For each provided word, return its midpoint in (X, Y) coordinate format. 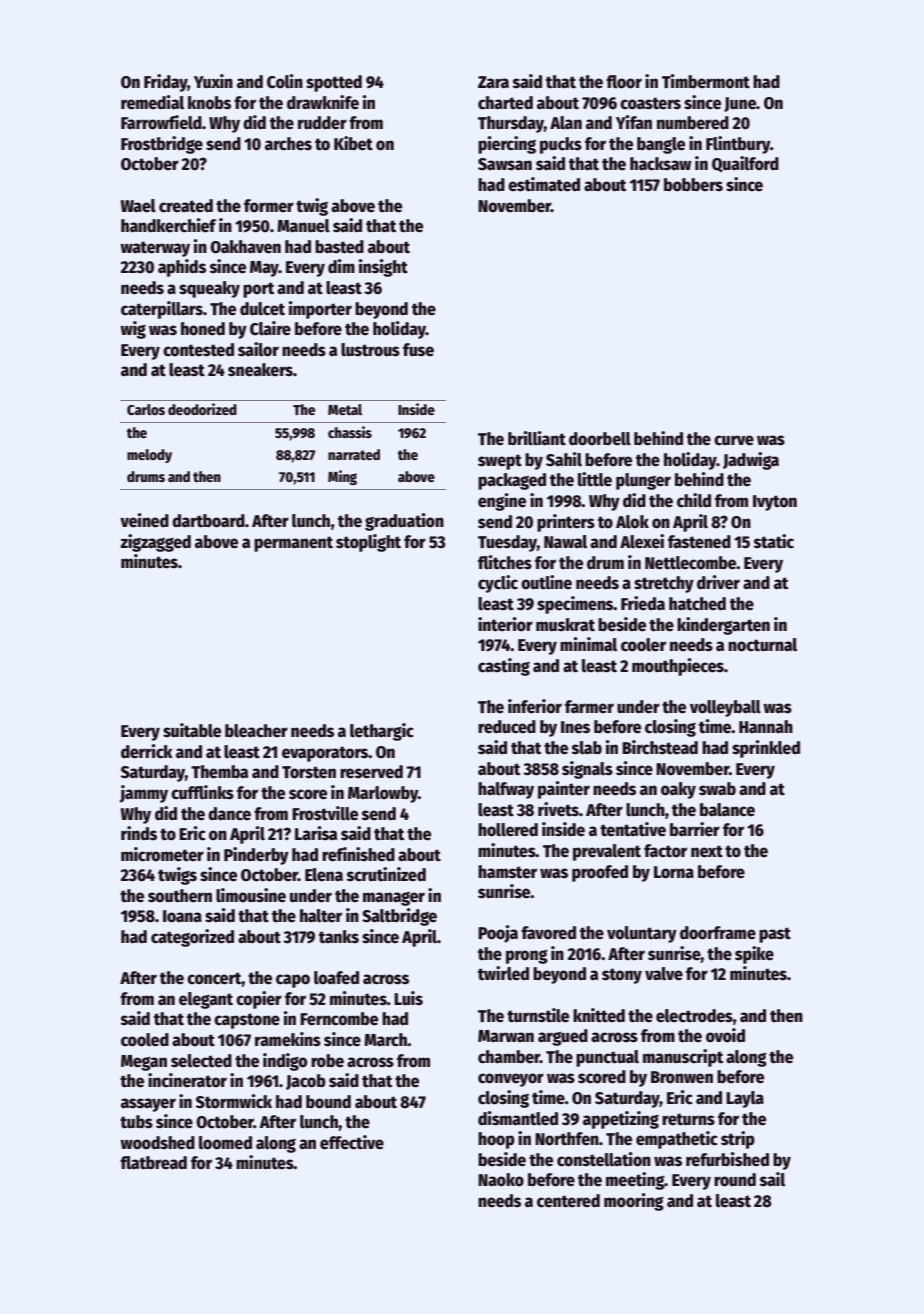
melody (149, 456)
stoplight (368, 543)
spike (754, 955)
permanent (293, 544)
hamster (507, 872)
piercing (507, 145)
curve (734, 440)
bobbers (693, 185)
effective (352, 1142)
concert (214, 978)
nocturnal (762, 645)
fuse (418, 350)
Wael (138, 206)
